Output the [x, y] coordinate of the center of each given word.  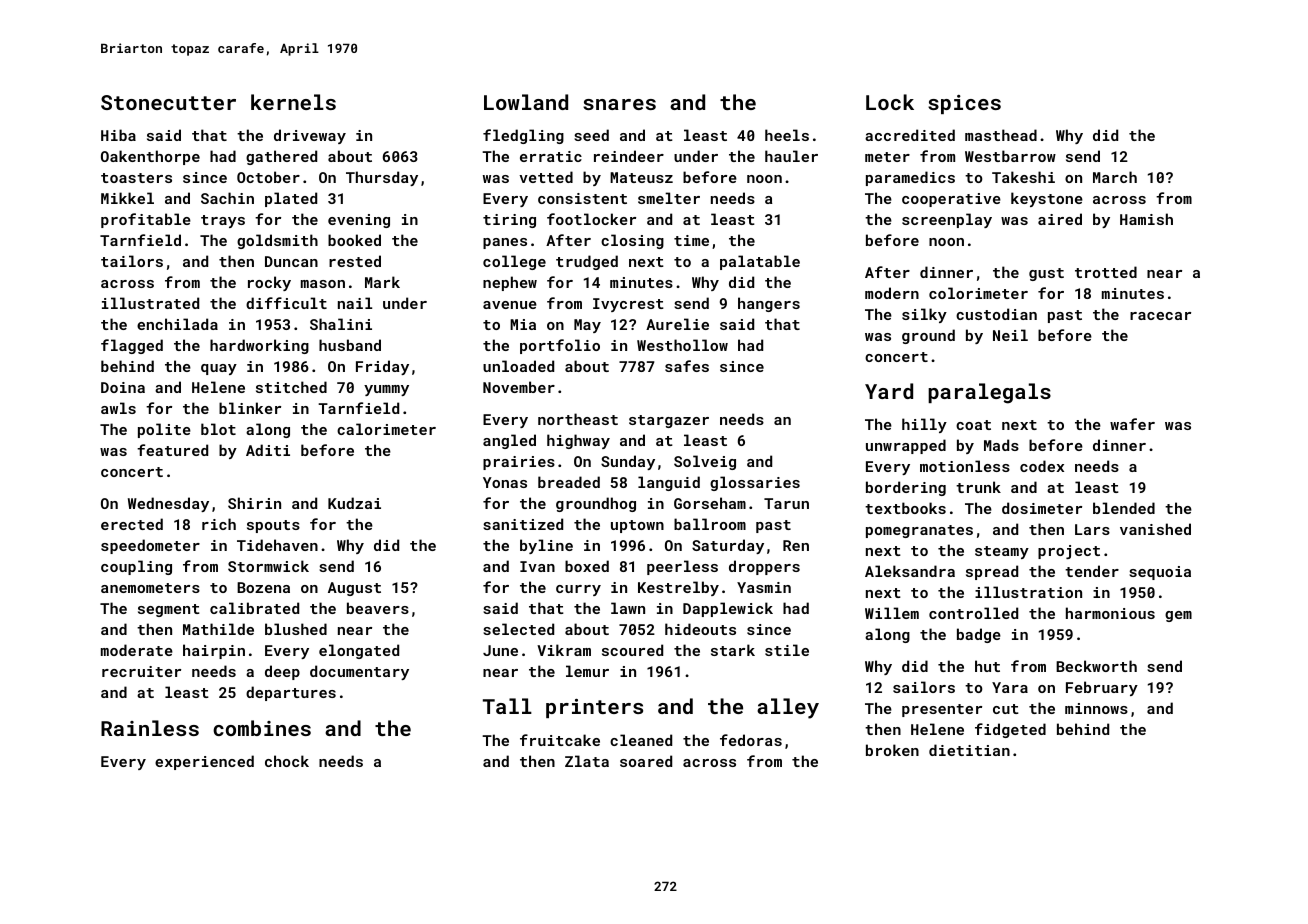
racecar [1160, 316]
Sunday [628, 462]
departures [291, 693]
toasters [136, 178]
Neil [1010, 335]
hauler [791, 156]
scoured [632, 650]
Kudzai [354, 503]
